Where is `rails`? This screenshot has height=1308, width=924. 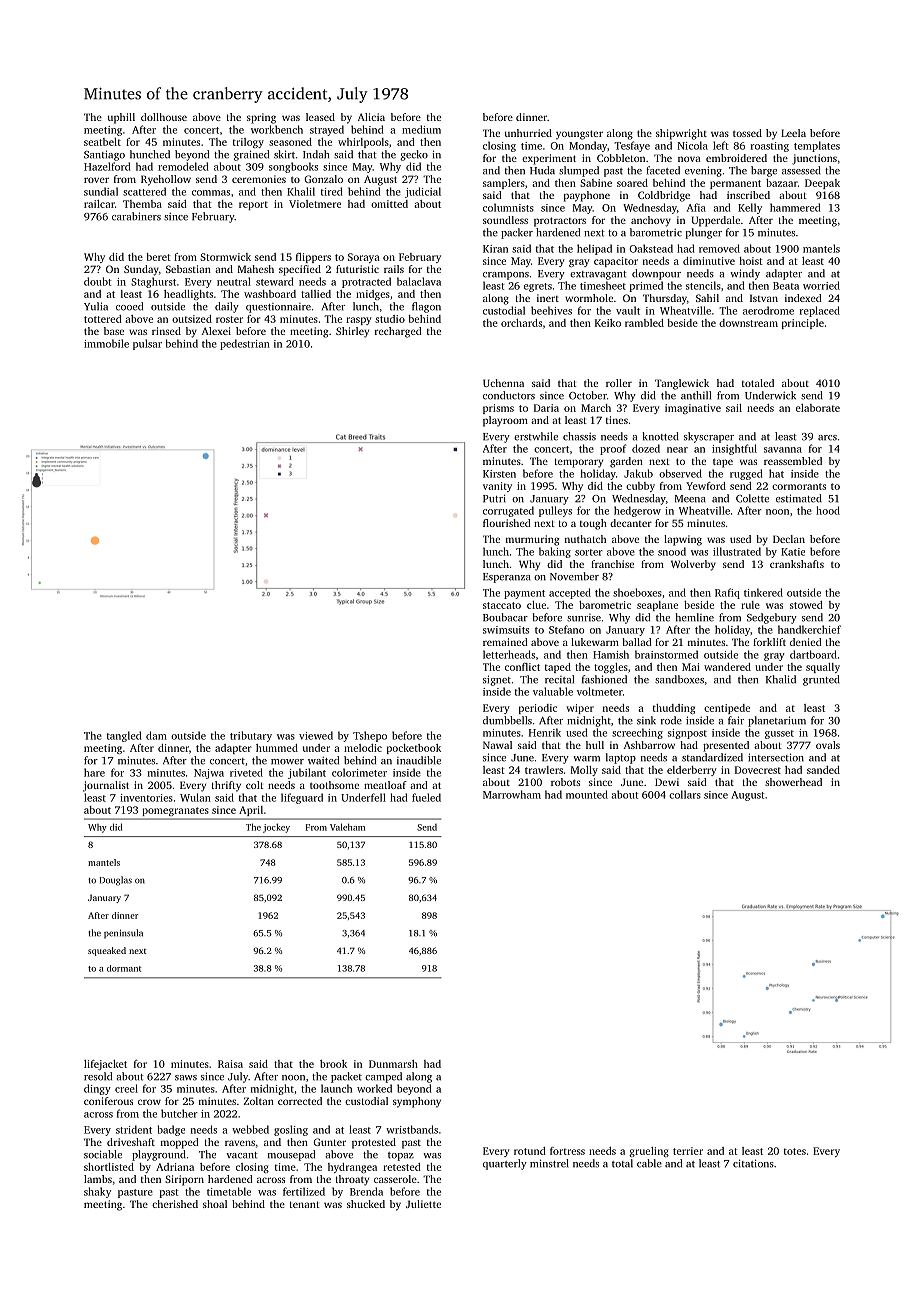
rails is located at coordinates (394, 269).
